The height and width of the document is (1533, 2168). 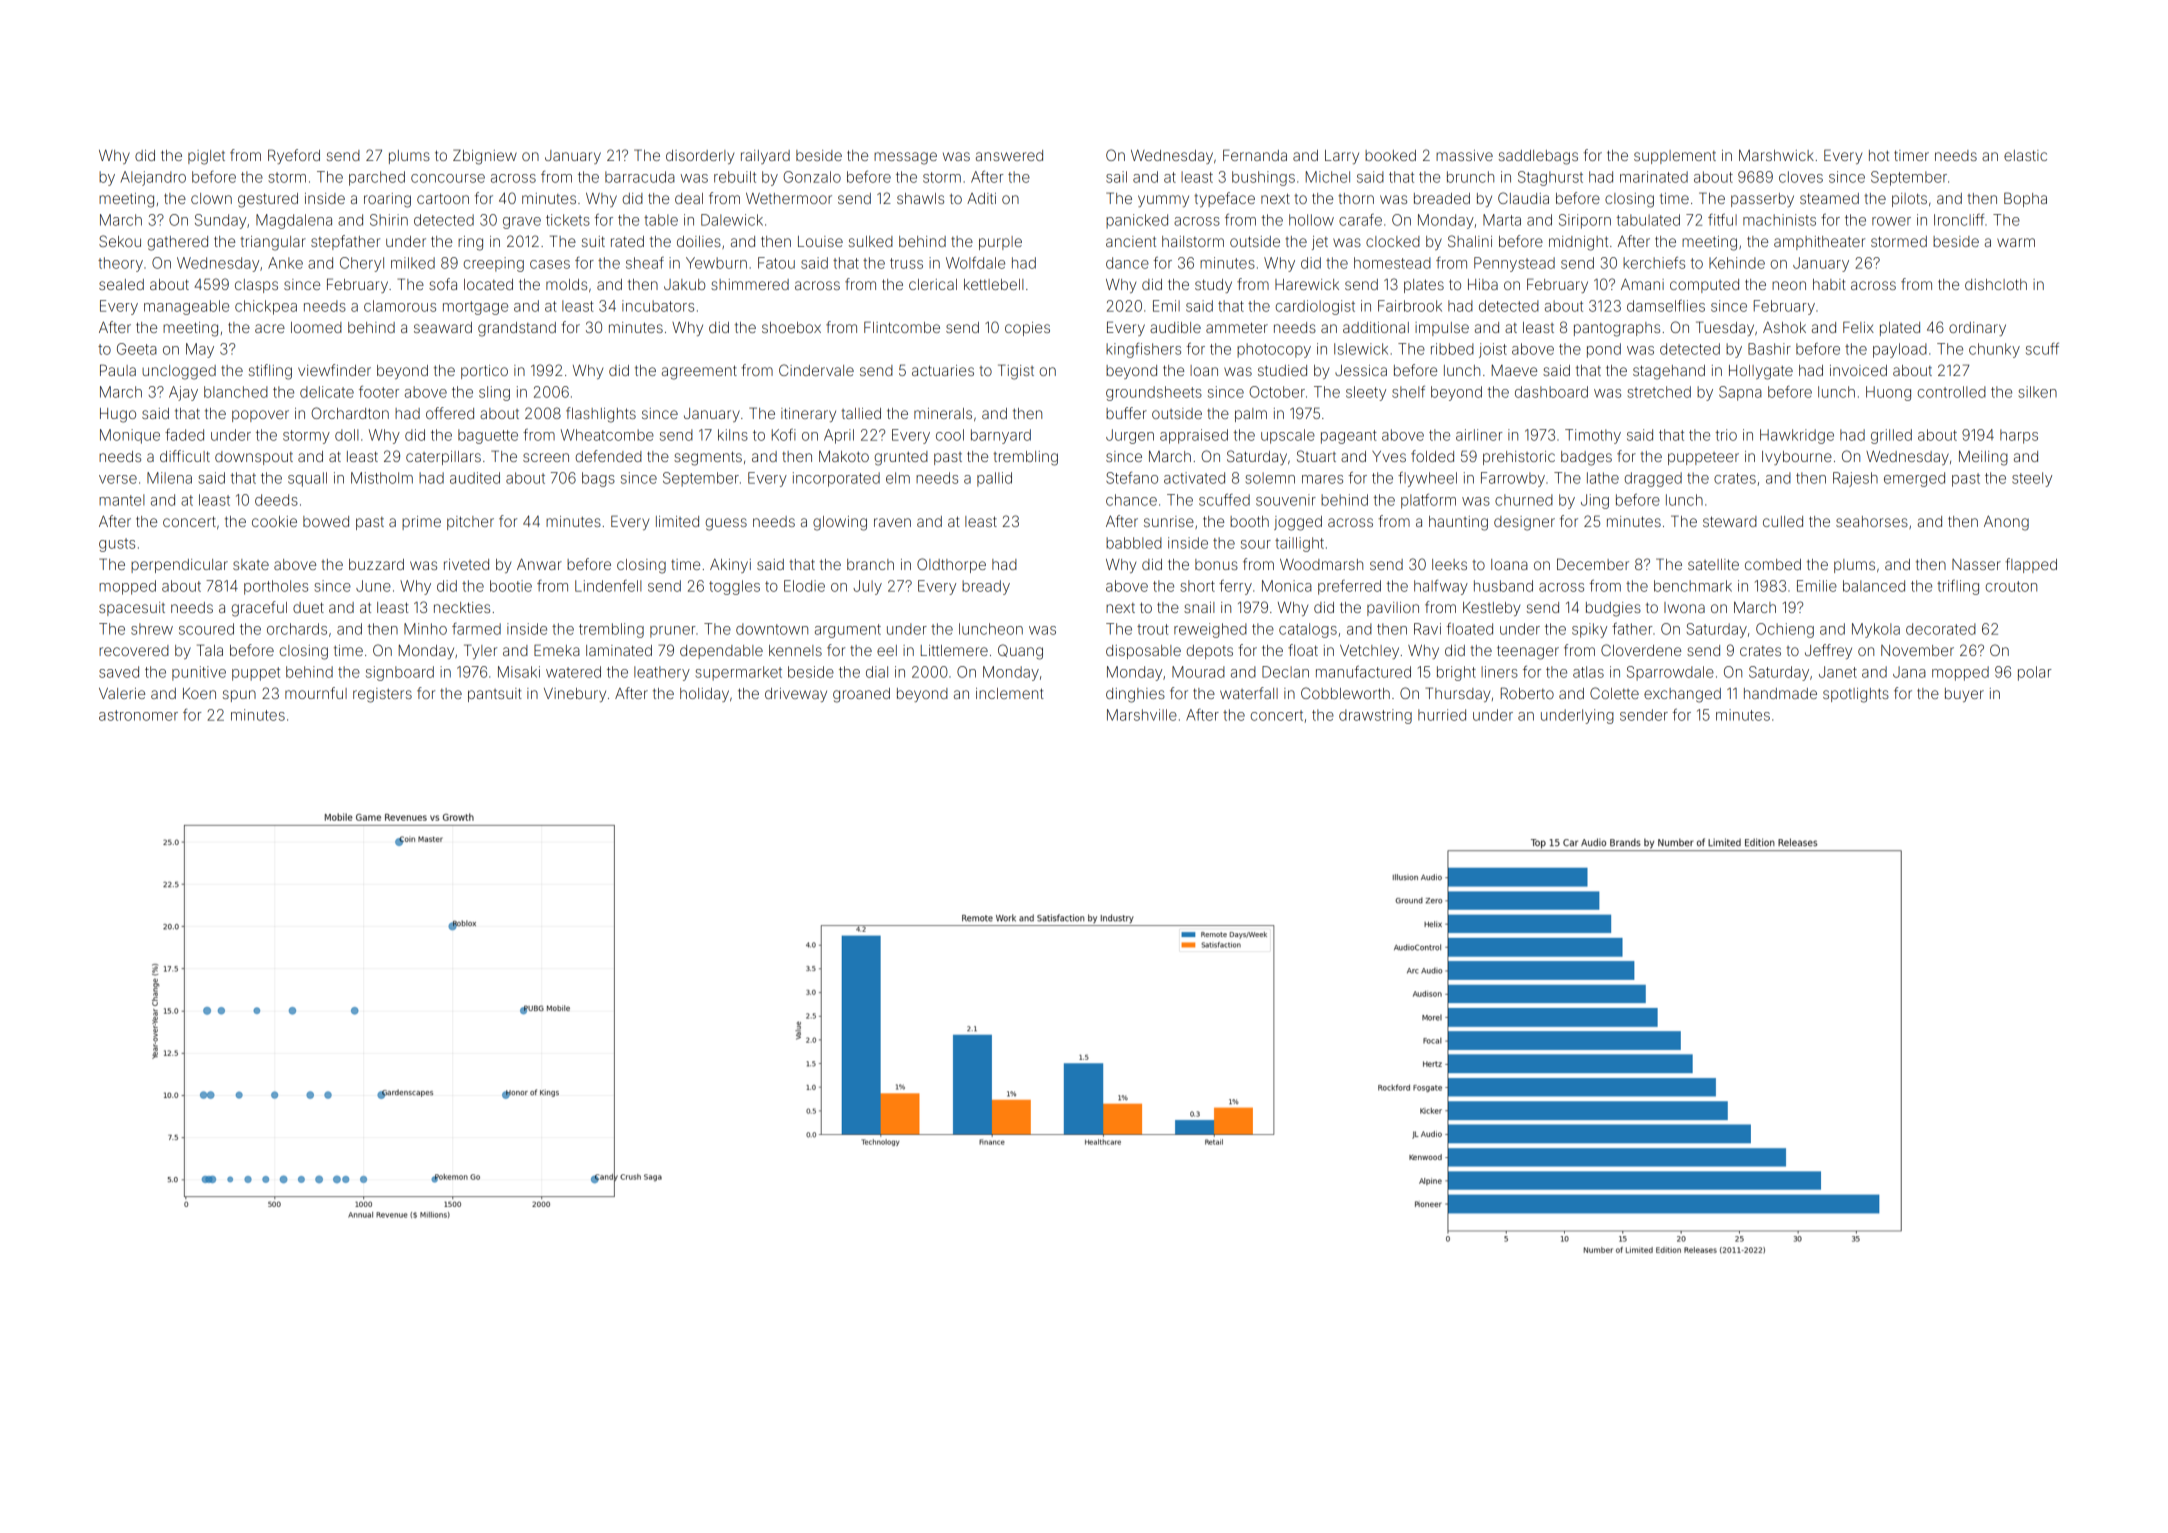 What do you see at coordinates (485, 157) in the document?
I see `Zbigniew` at bounding box center [485, 157].
